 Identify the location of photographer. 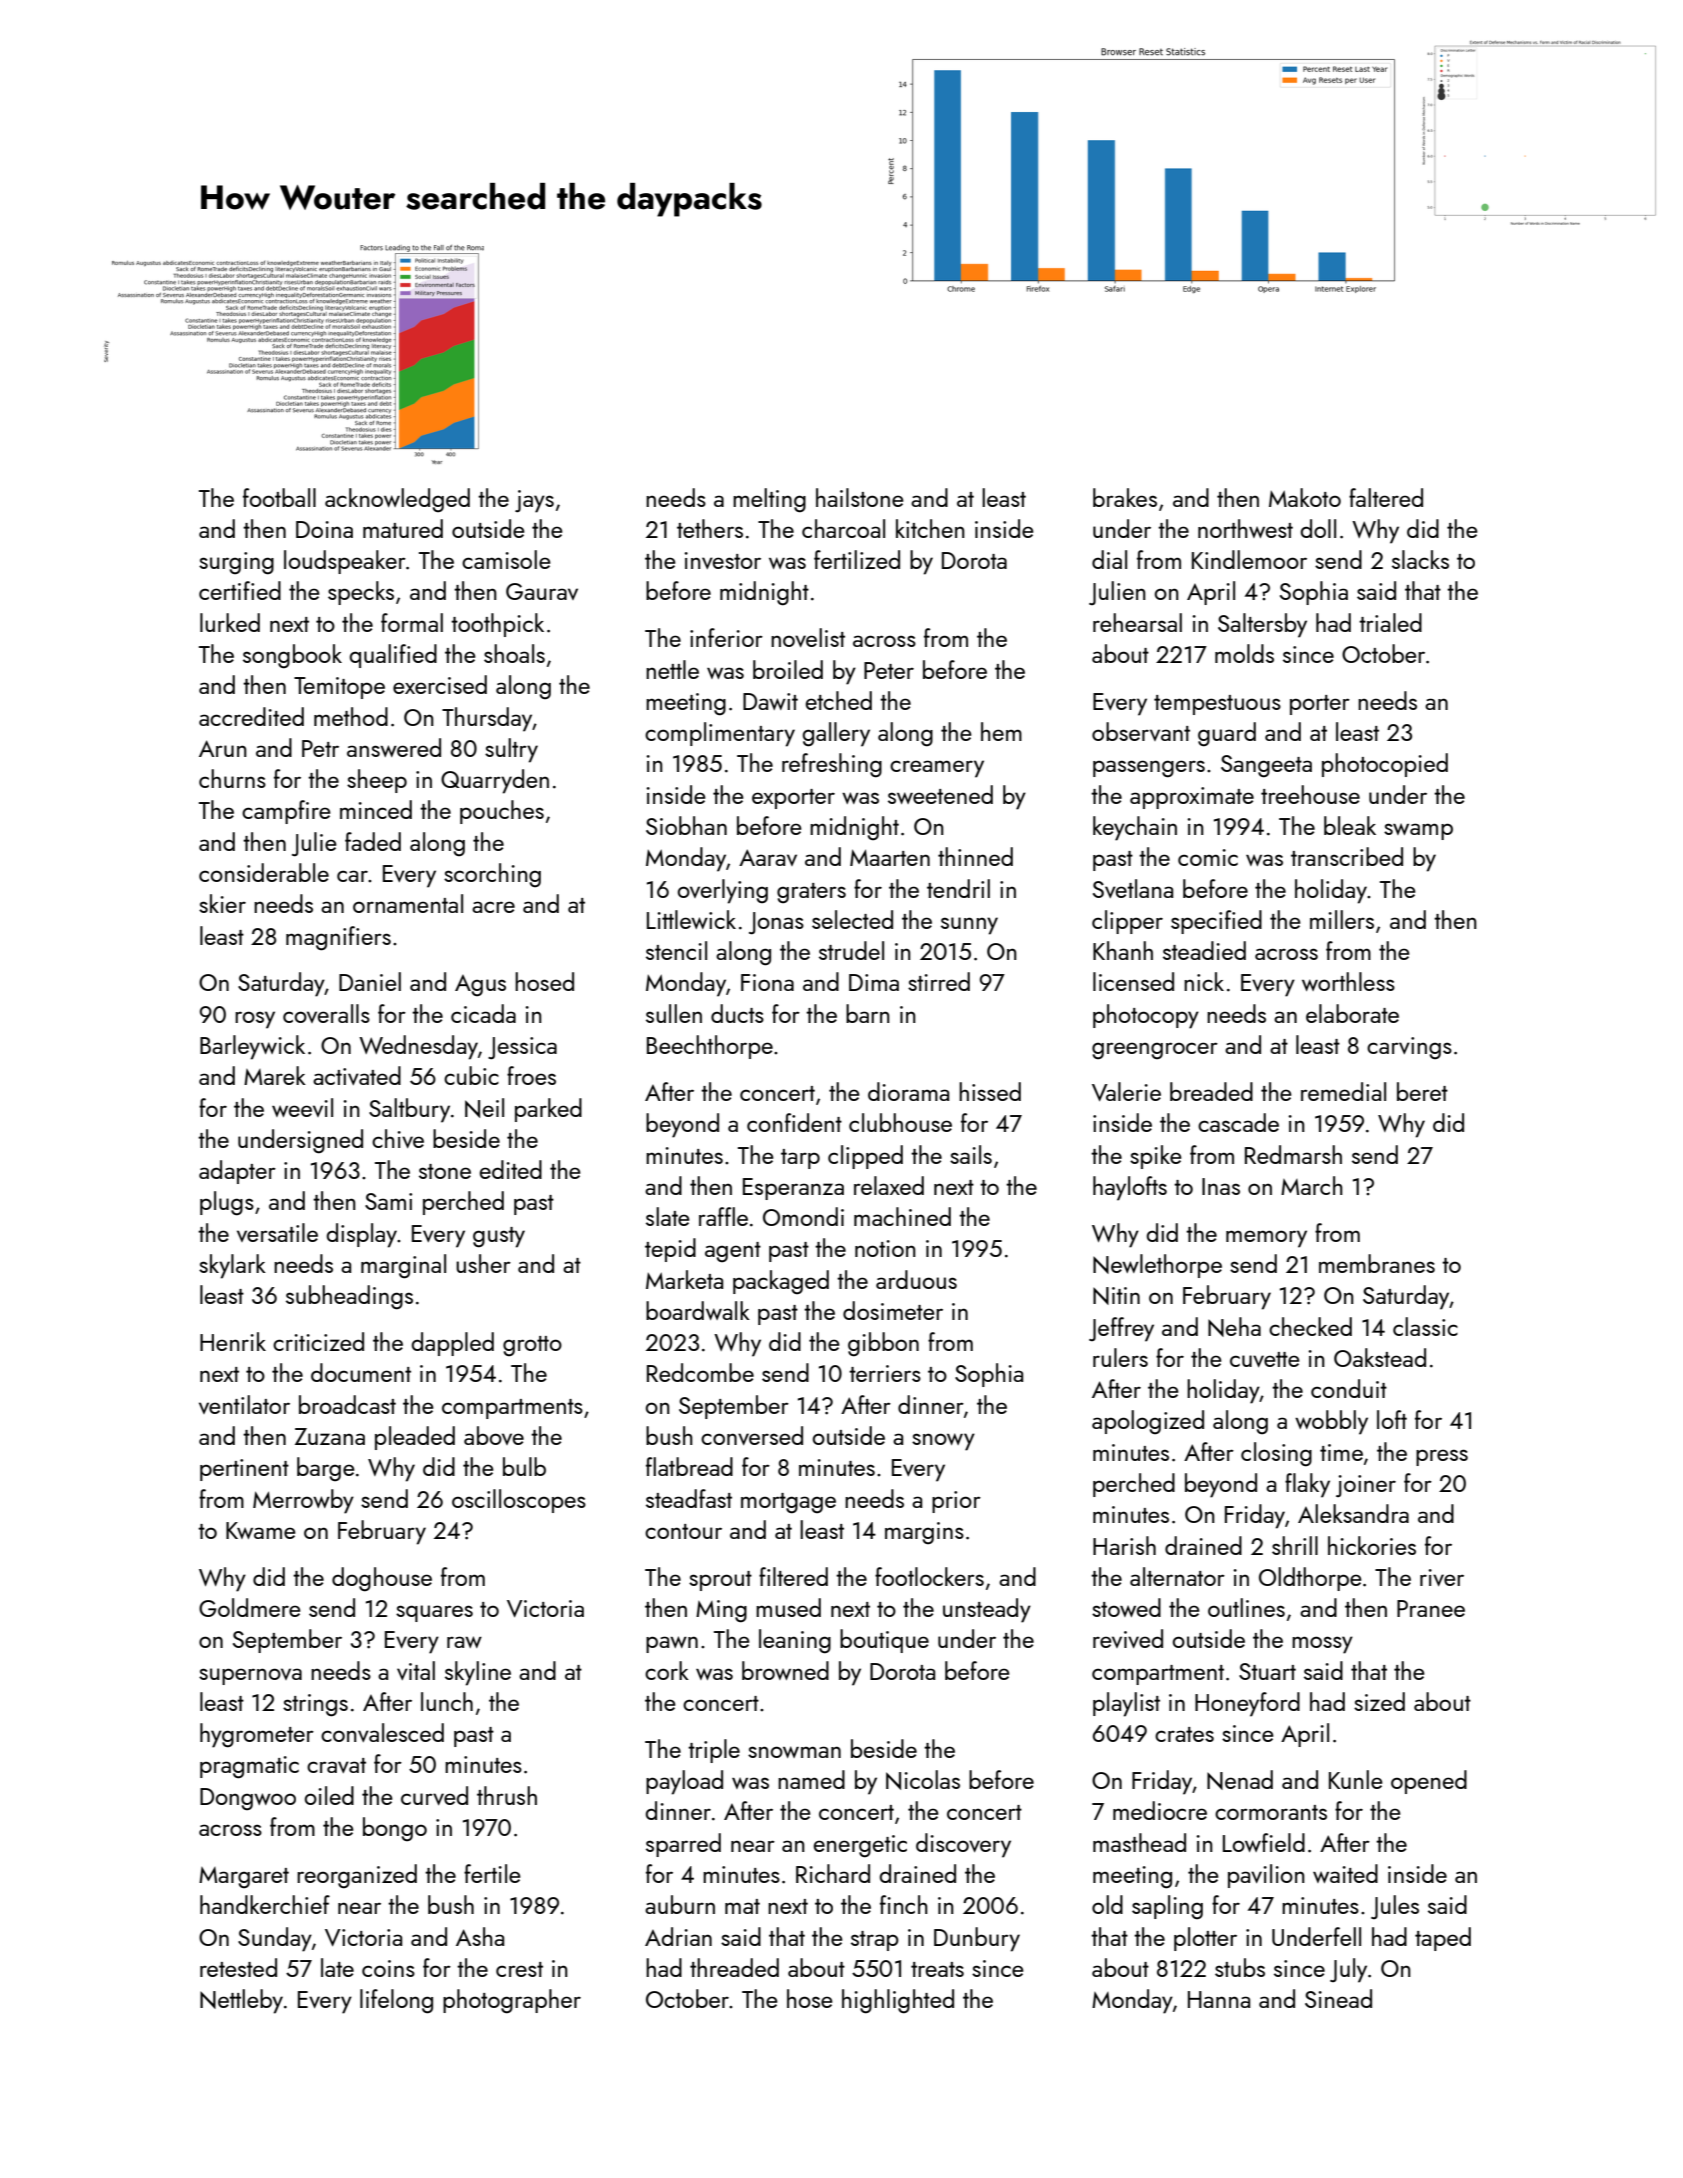
(512, 2001).
